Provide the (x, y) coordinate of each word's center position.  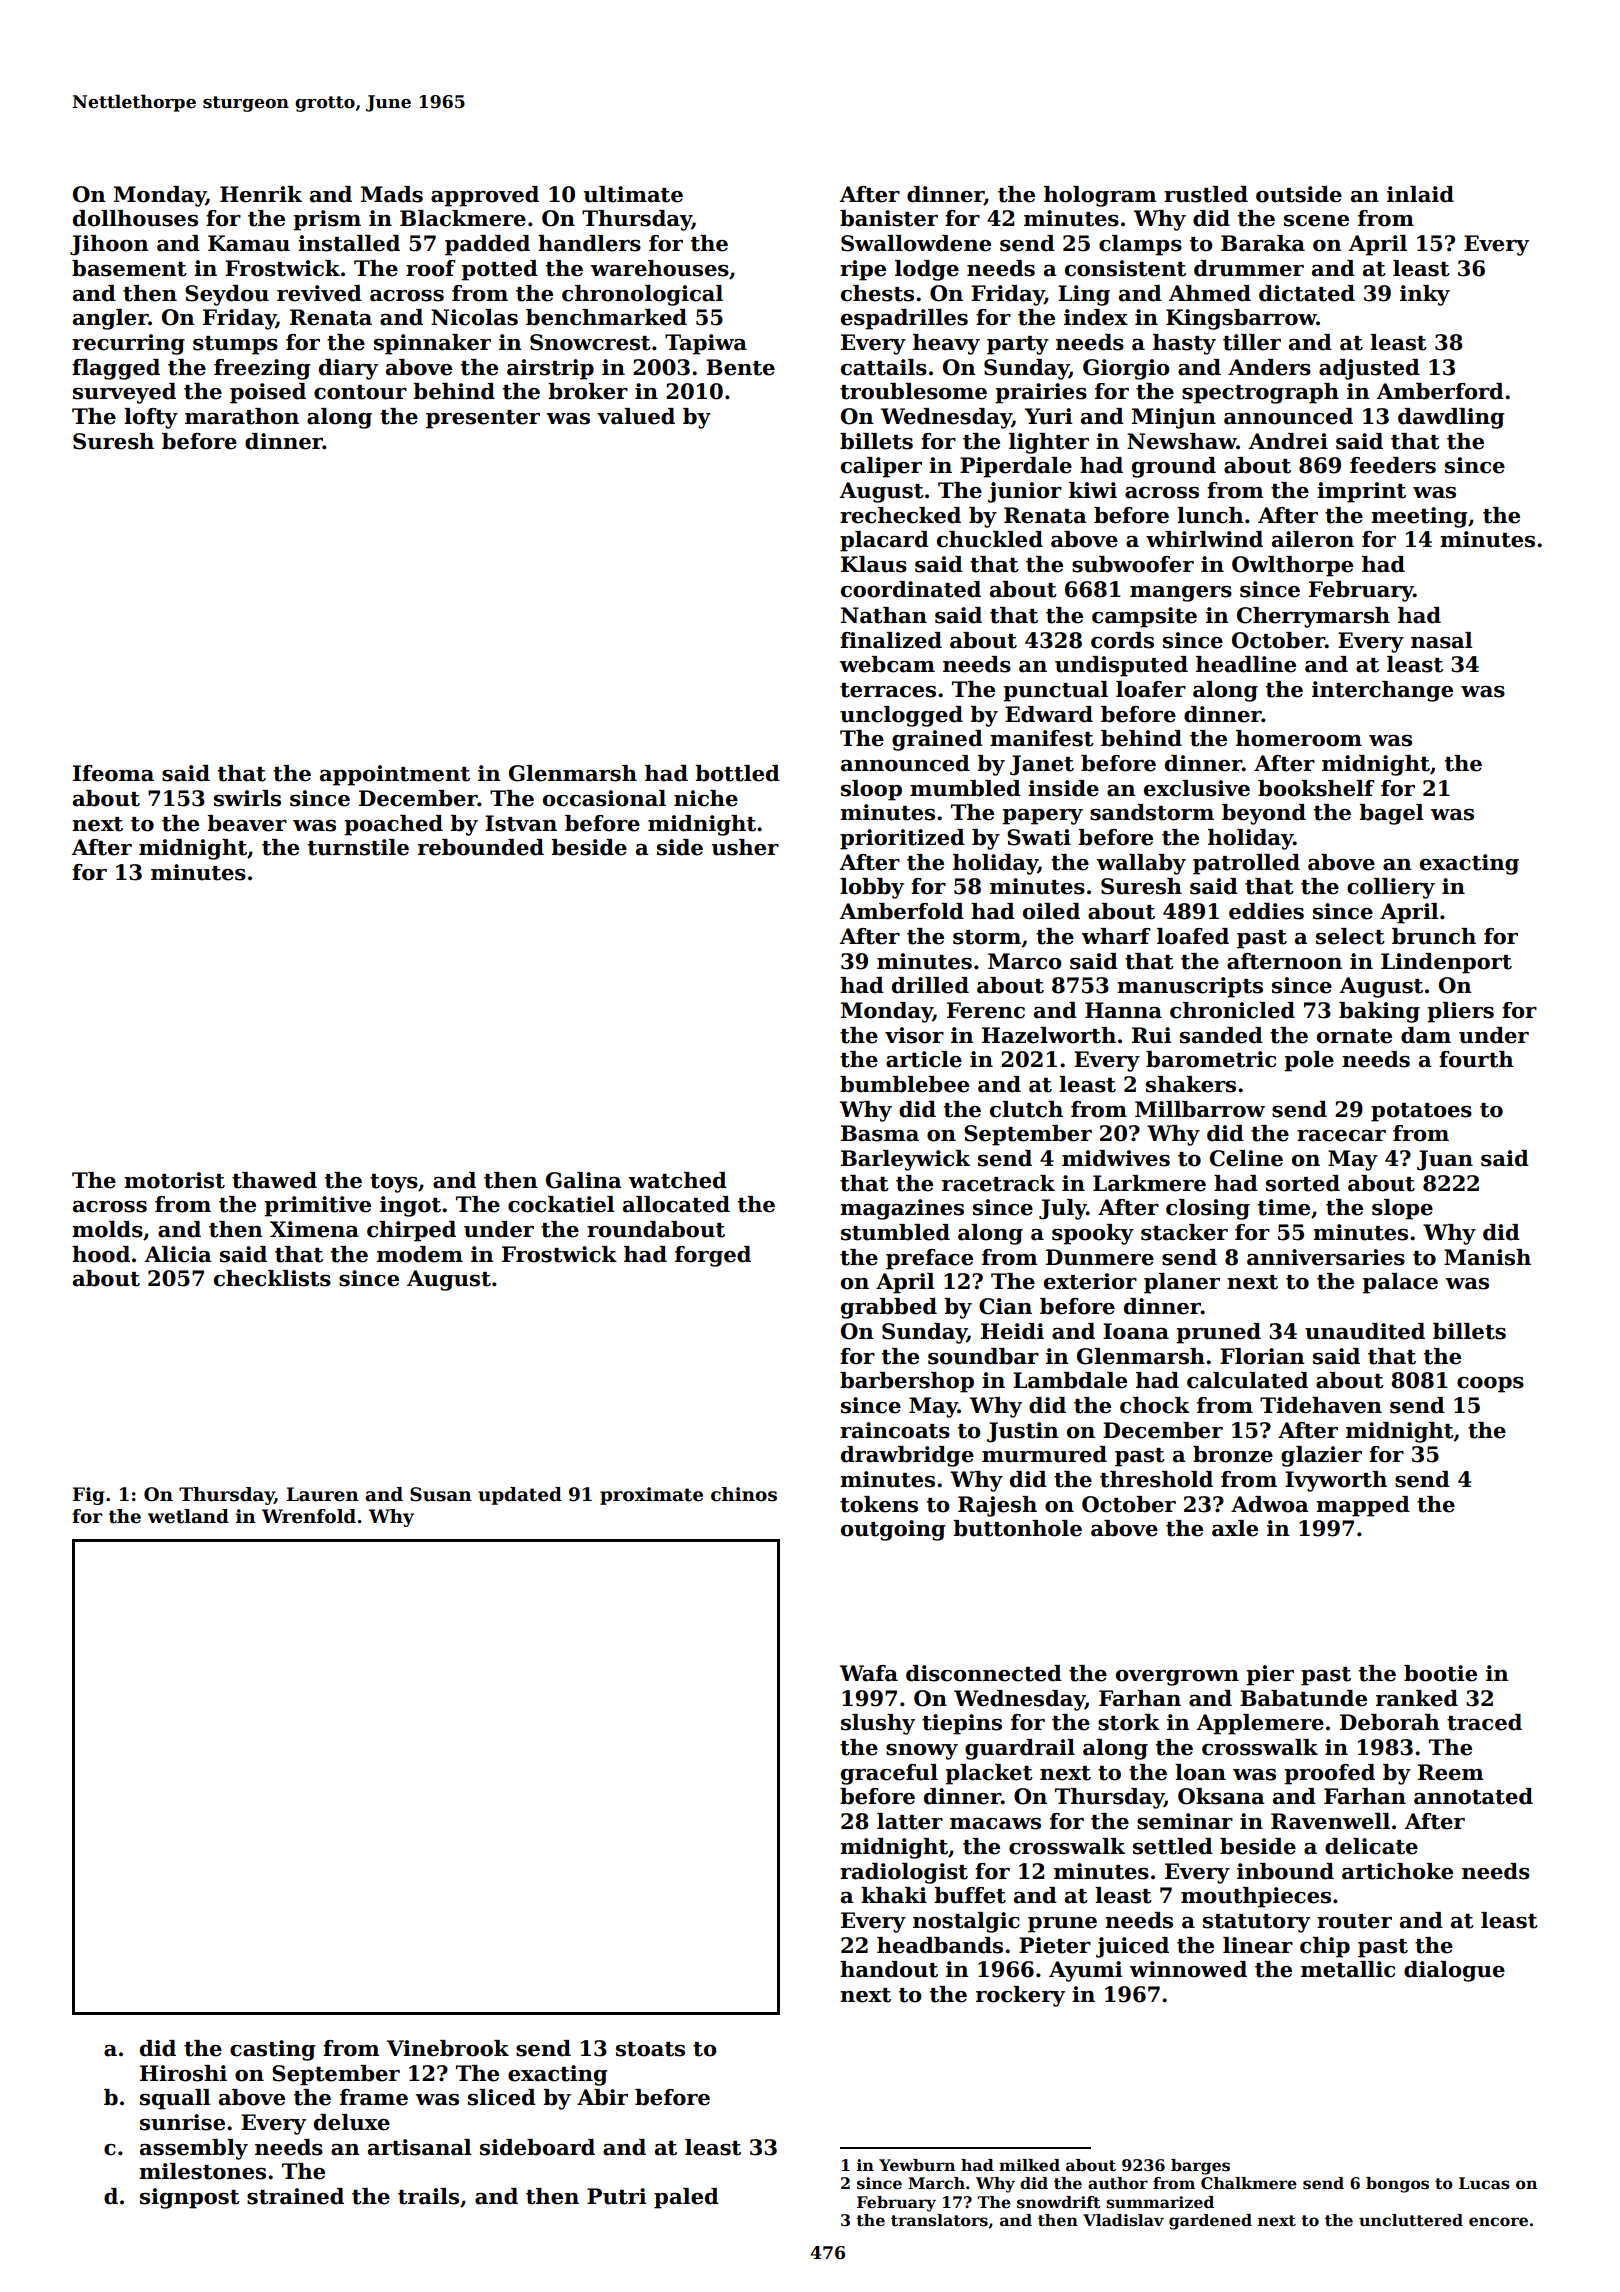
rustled (1206, 194)
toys (394, 1183)
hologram (1100, 196)
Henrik (261, 194)
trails (428, 2196)
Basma (880, 1133)
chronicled (1232, 1010)
